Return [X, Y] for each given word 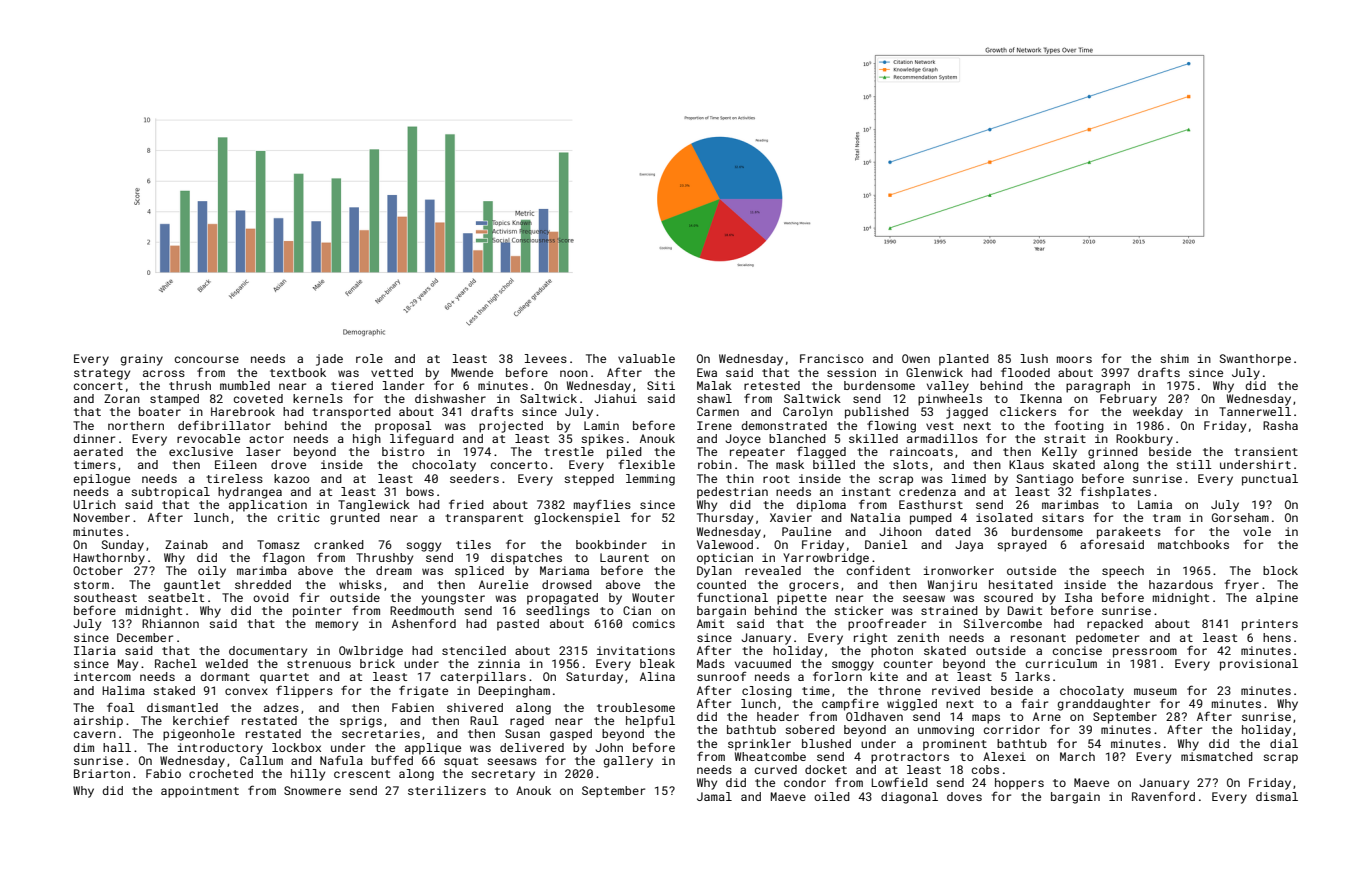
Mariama [564, 570]
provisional [1259, 665]
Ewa [707, 372]
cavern [95, 734]
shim [1174, 358]
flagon [284, 558]
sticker [858, 610]
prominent [955, 745]
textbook [298, 372]
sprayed [1022, 546]
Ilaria [95, 650]
